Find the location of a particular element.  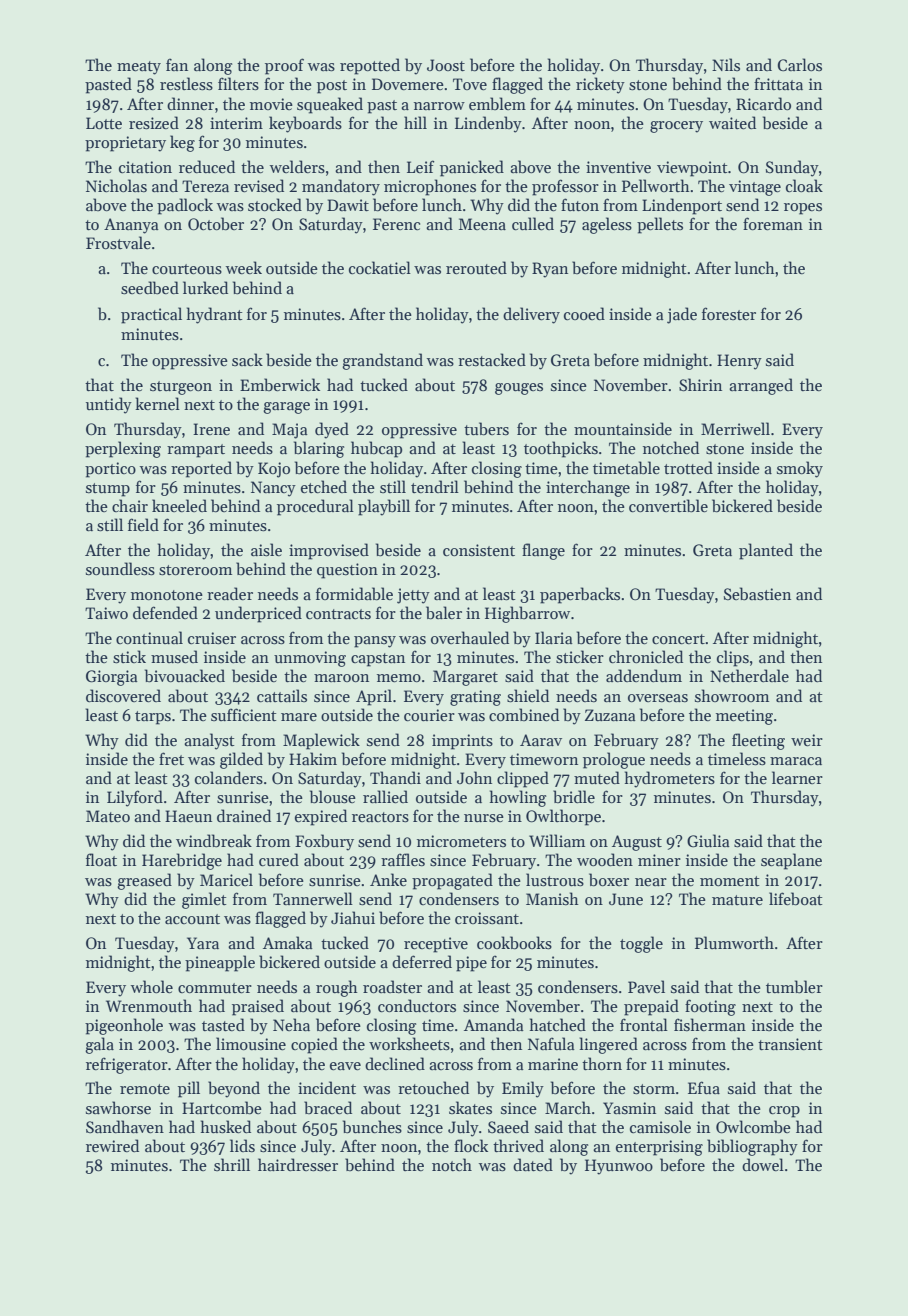

Sunday is located at coordinates (792, 168).
